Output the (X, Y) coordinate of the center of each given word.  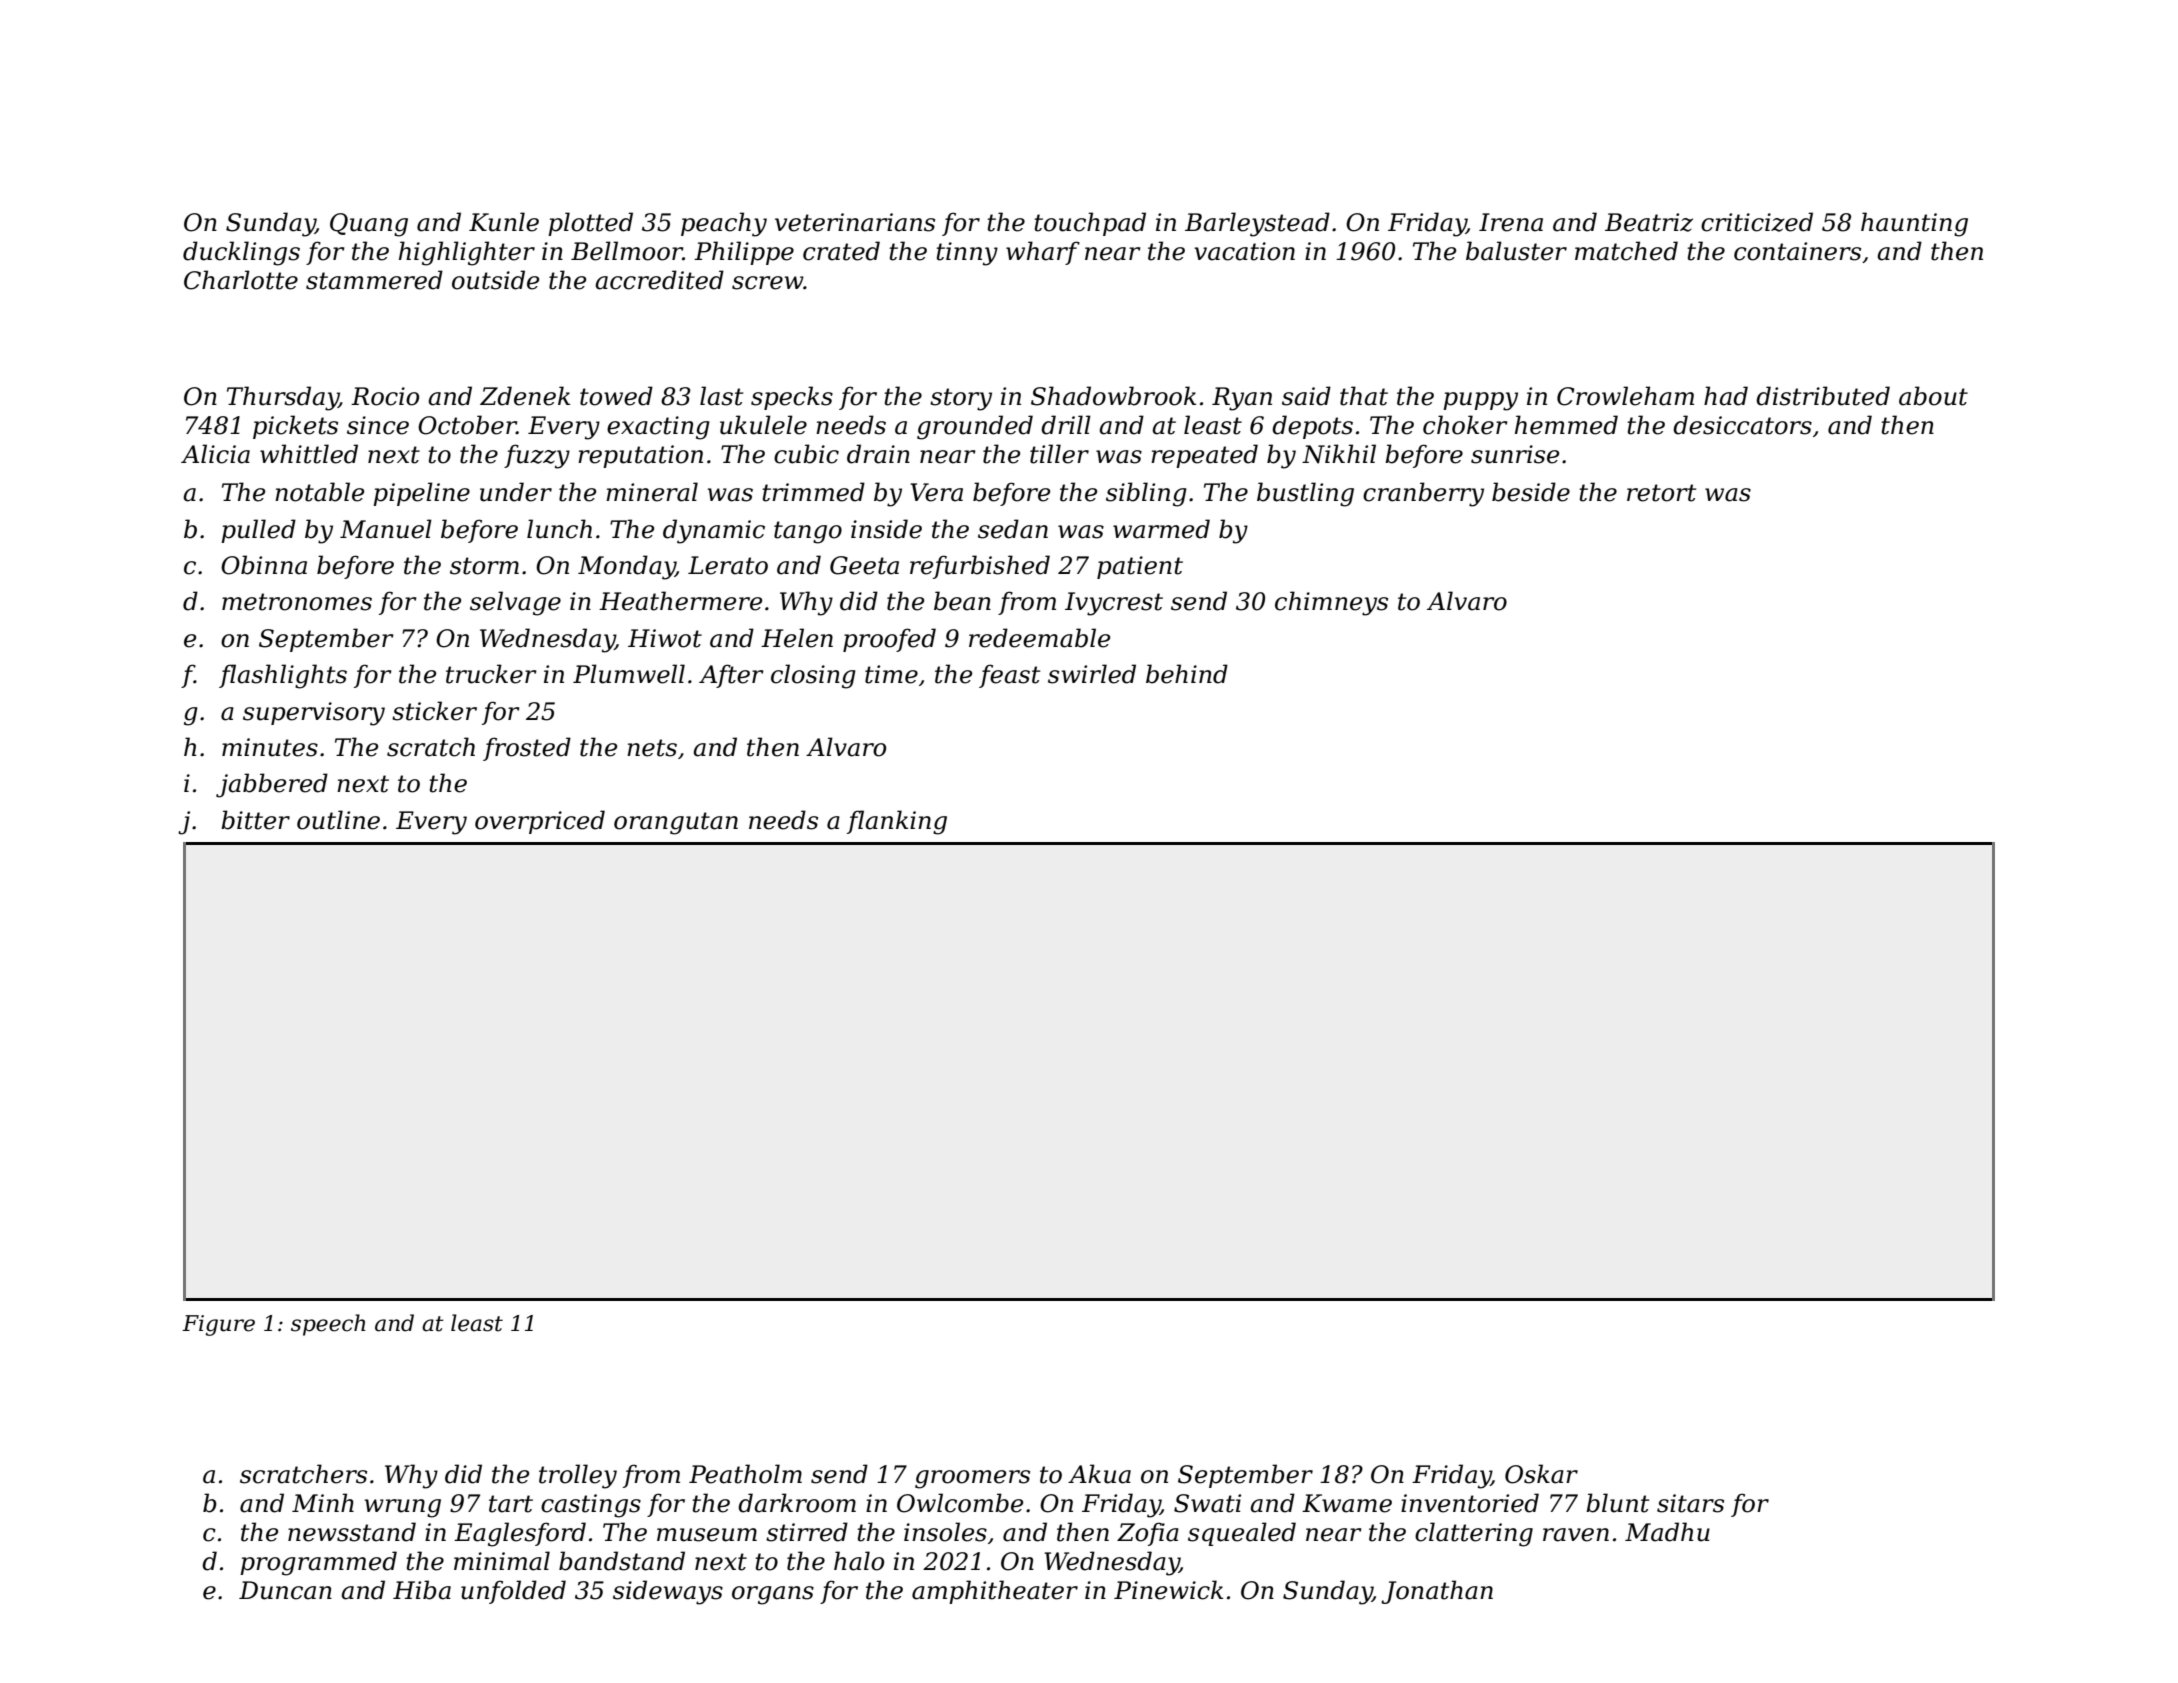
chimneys (1331, 603)
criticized (1757, 222)
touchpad (1090, 224)
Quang (369, 225)
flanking (897, 822)
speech (328, 1325)
